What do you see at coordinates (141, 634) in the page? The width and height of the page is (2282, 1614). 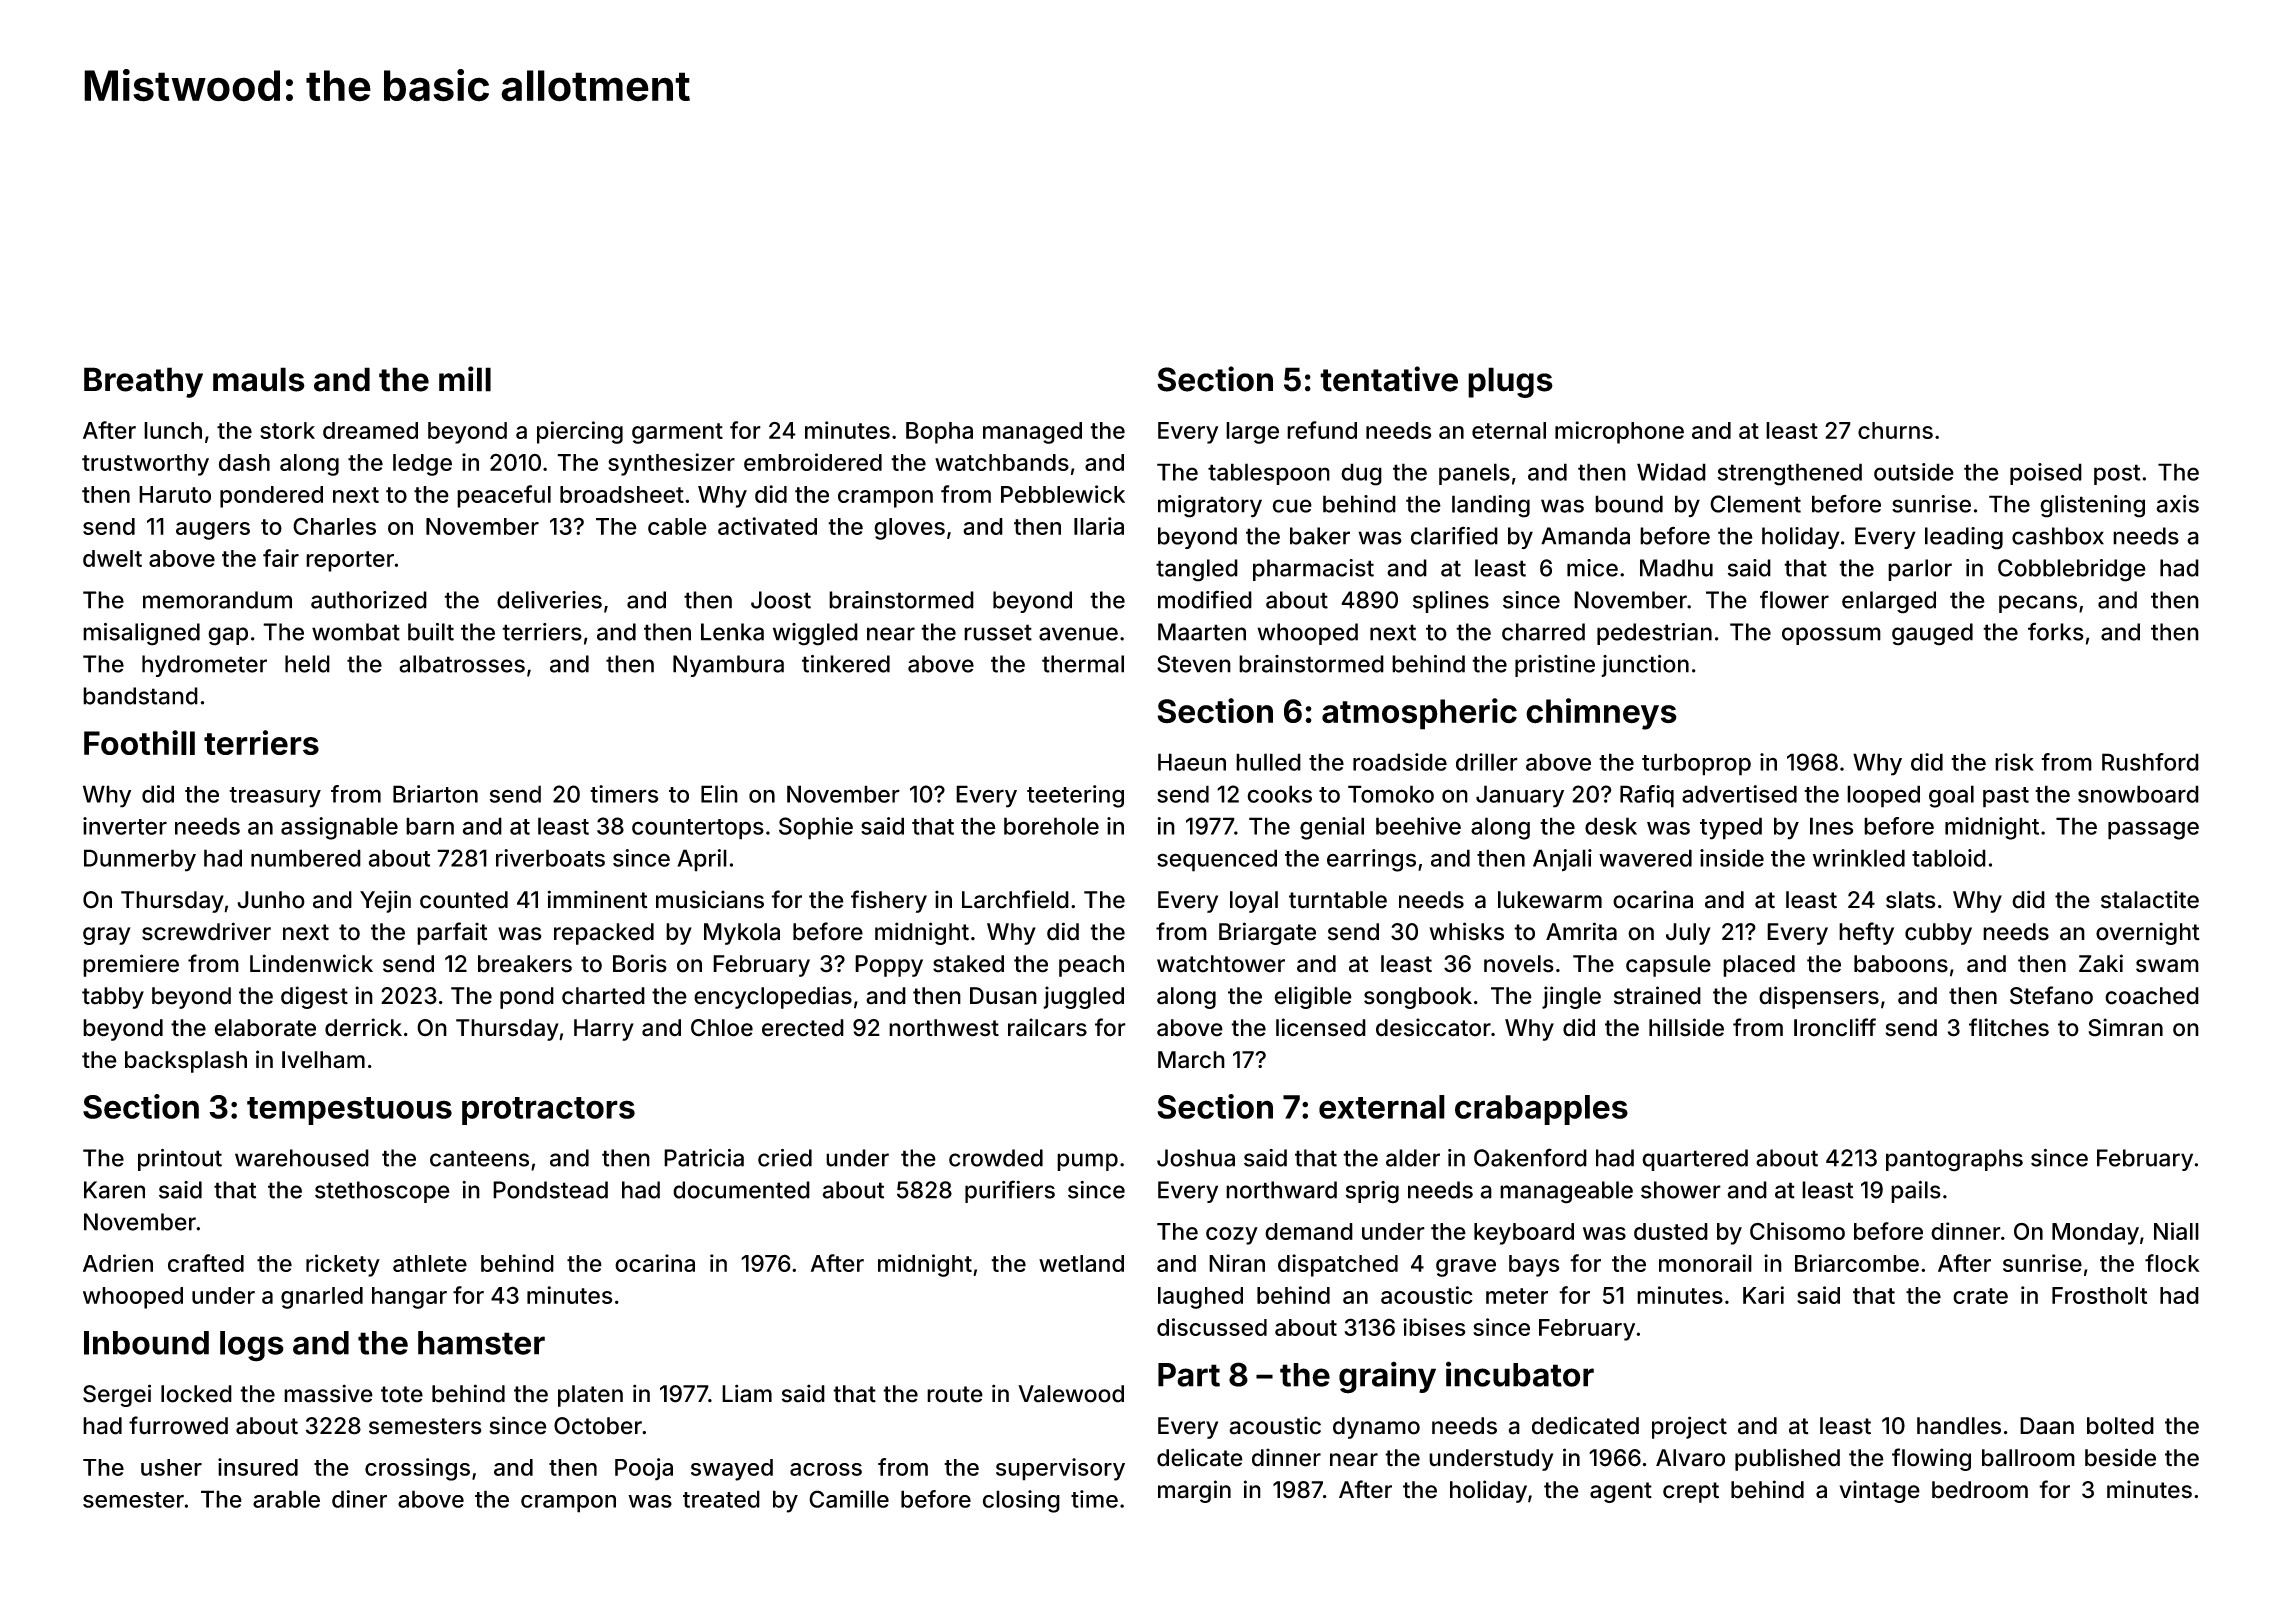 I see `misaligned` at bounding box center [141, 634].
